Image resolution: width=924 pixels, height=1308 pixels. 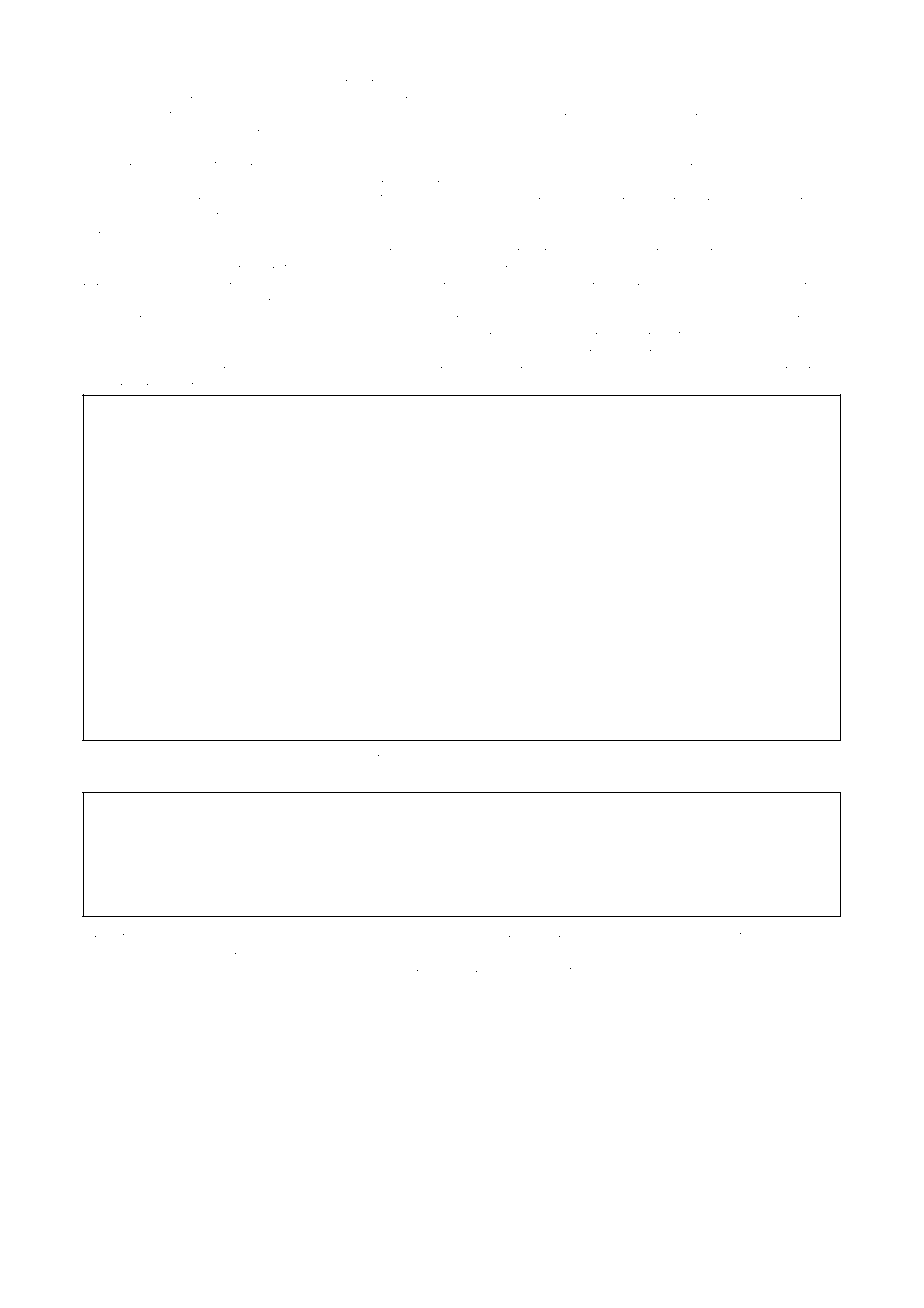 I want to click on heavy, so click(x=370, y=79).
